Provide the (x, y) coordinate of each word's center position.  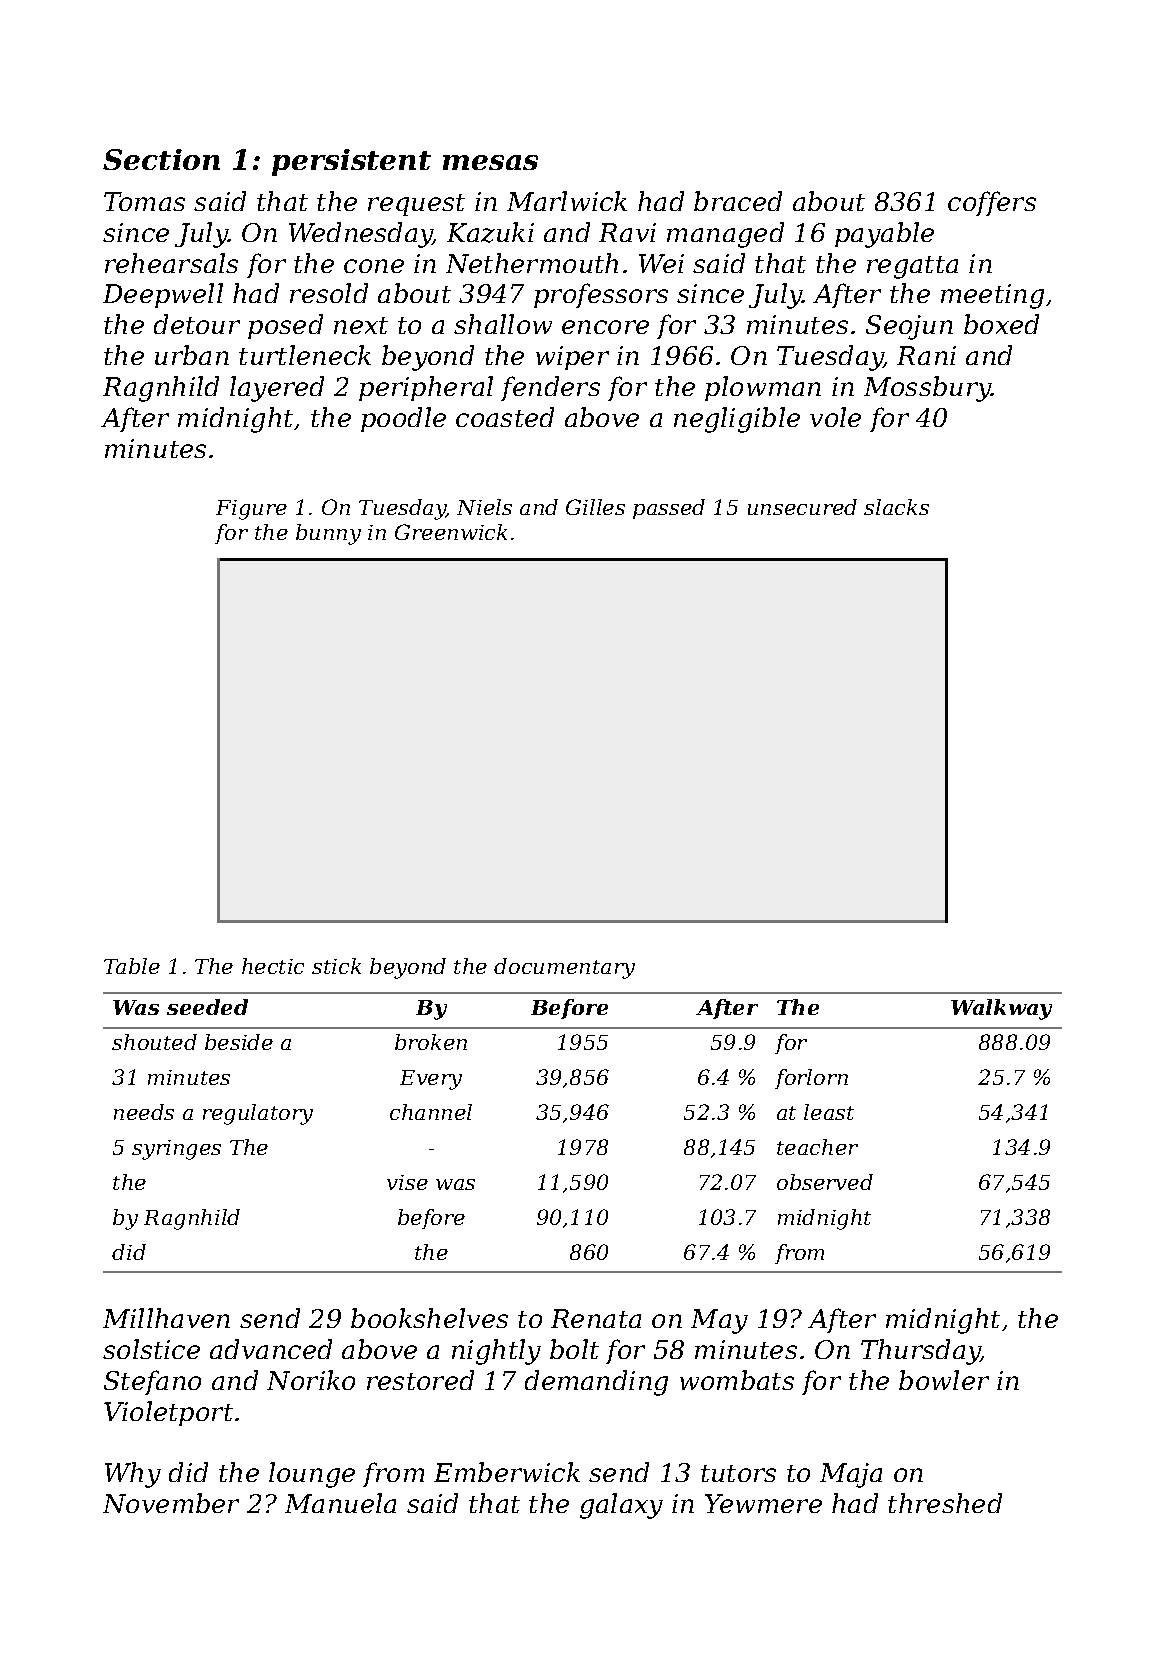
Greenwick (451, 532)
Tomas (144, 201)
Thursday (921, 1352)
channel (431, 1112)
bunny (328, 534)
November (171, 1503)
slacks (896, 507)
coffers (992, 203)
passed (669, 509)
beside (239, 1042)
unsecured (802, 507)
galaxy (621, 1506)
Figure (251, 510)
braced (738, 201)
